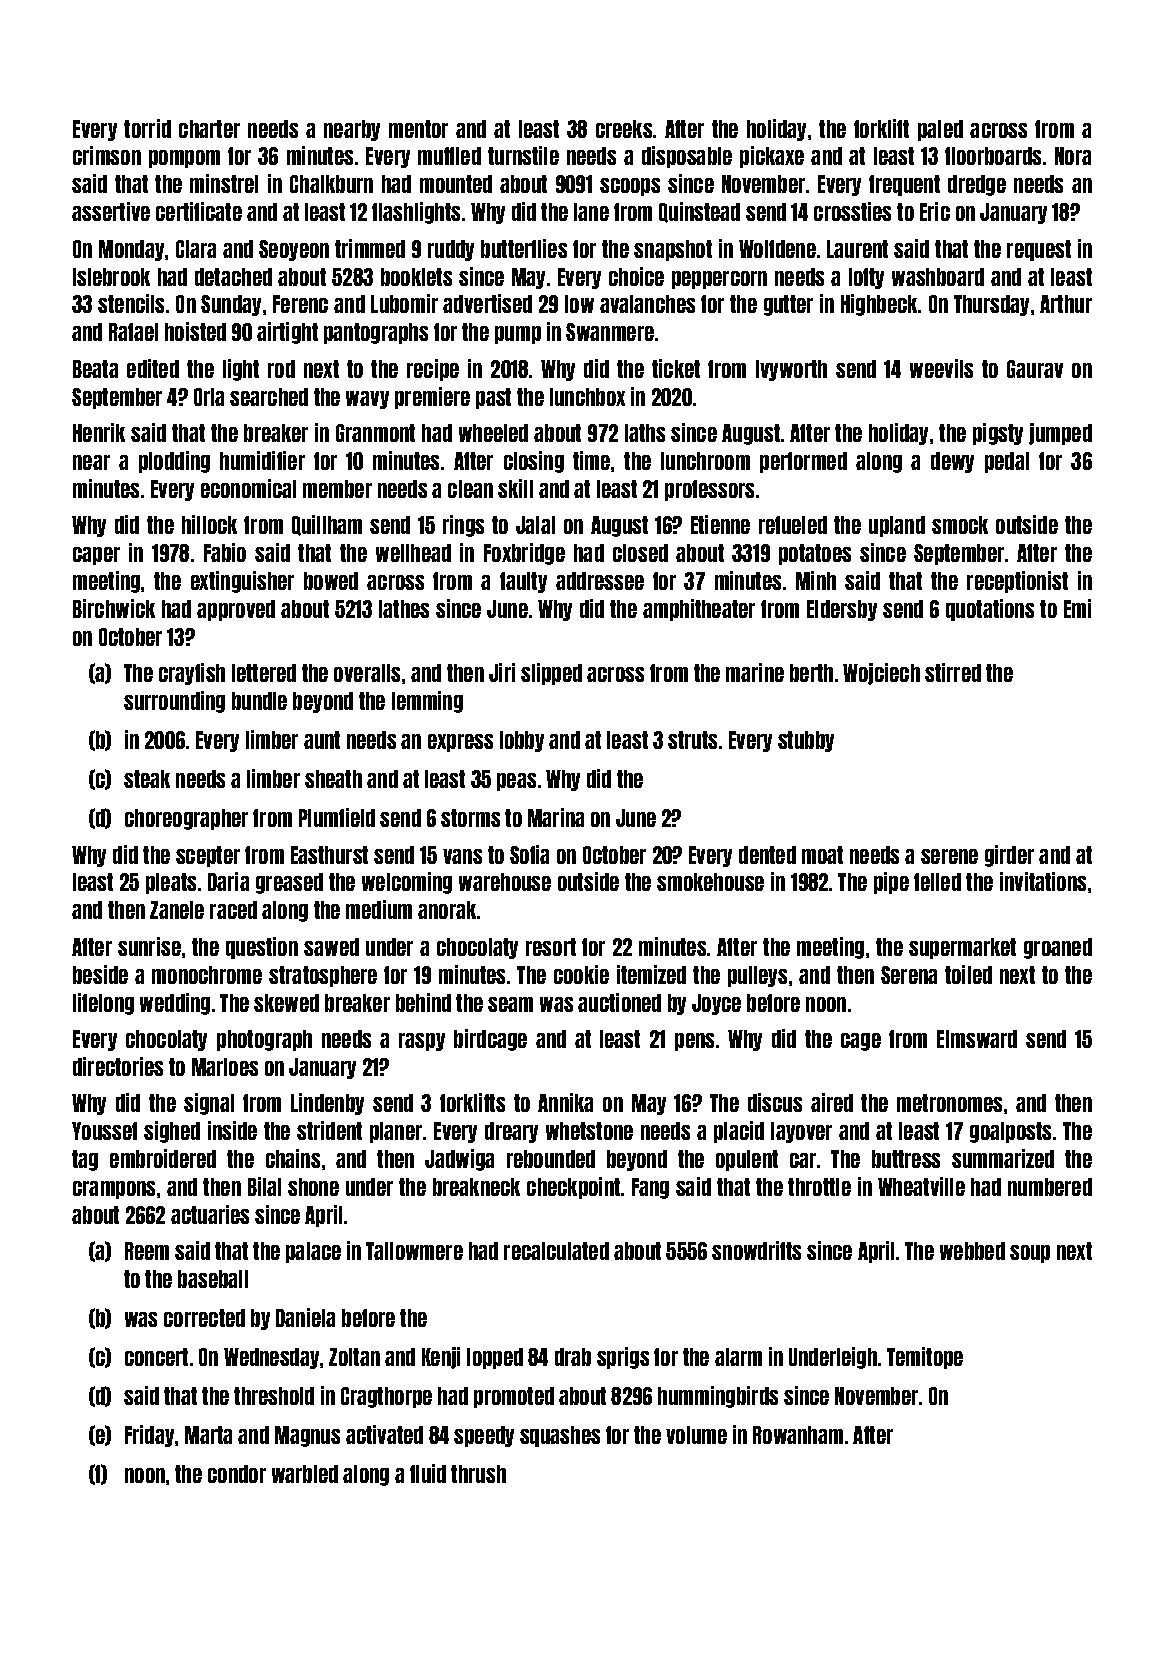 The height and width of the page is (1654, 1165). I want to click on butterflies, so click(524, 248).
